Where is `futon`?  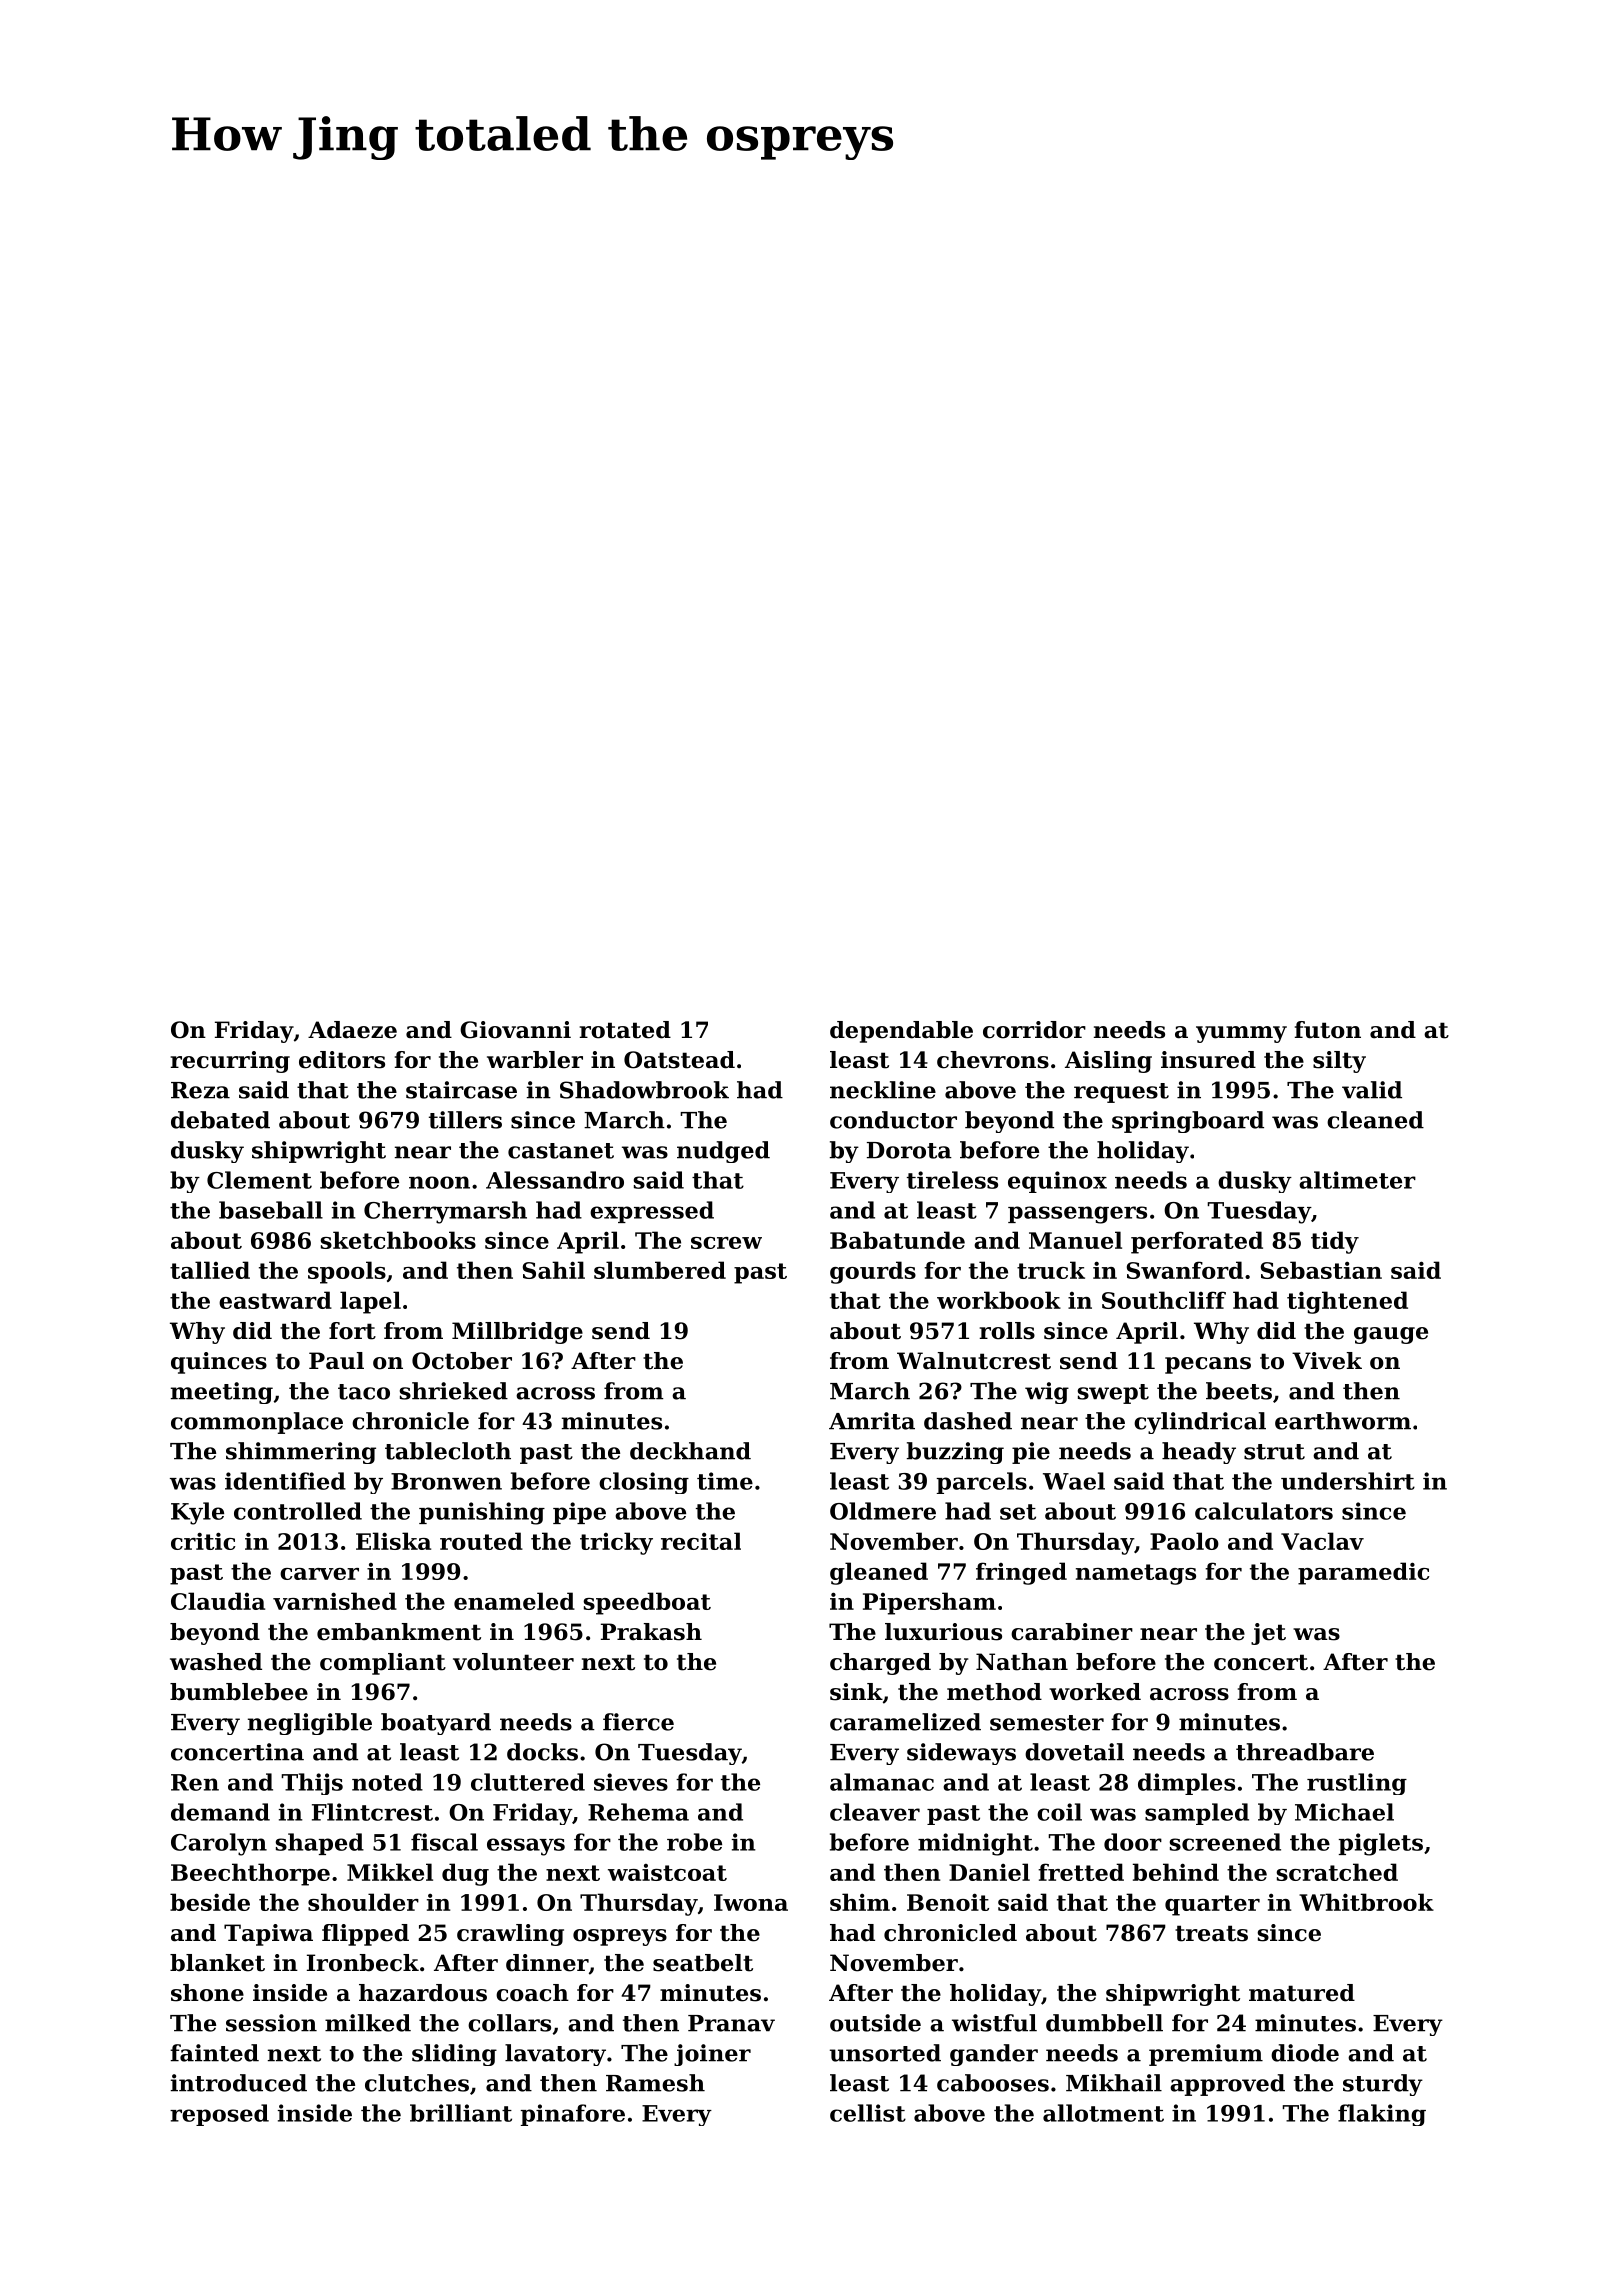 futon is located at coordinates (1328, 1030).
